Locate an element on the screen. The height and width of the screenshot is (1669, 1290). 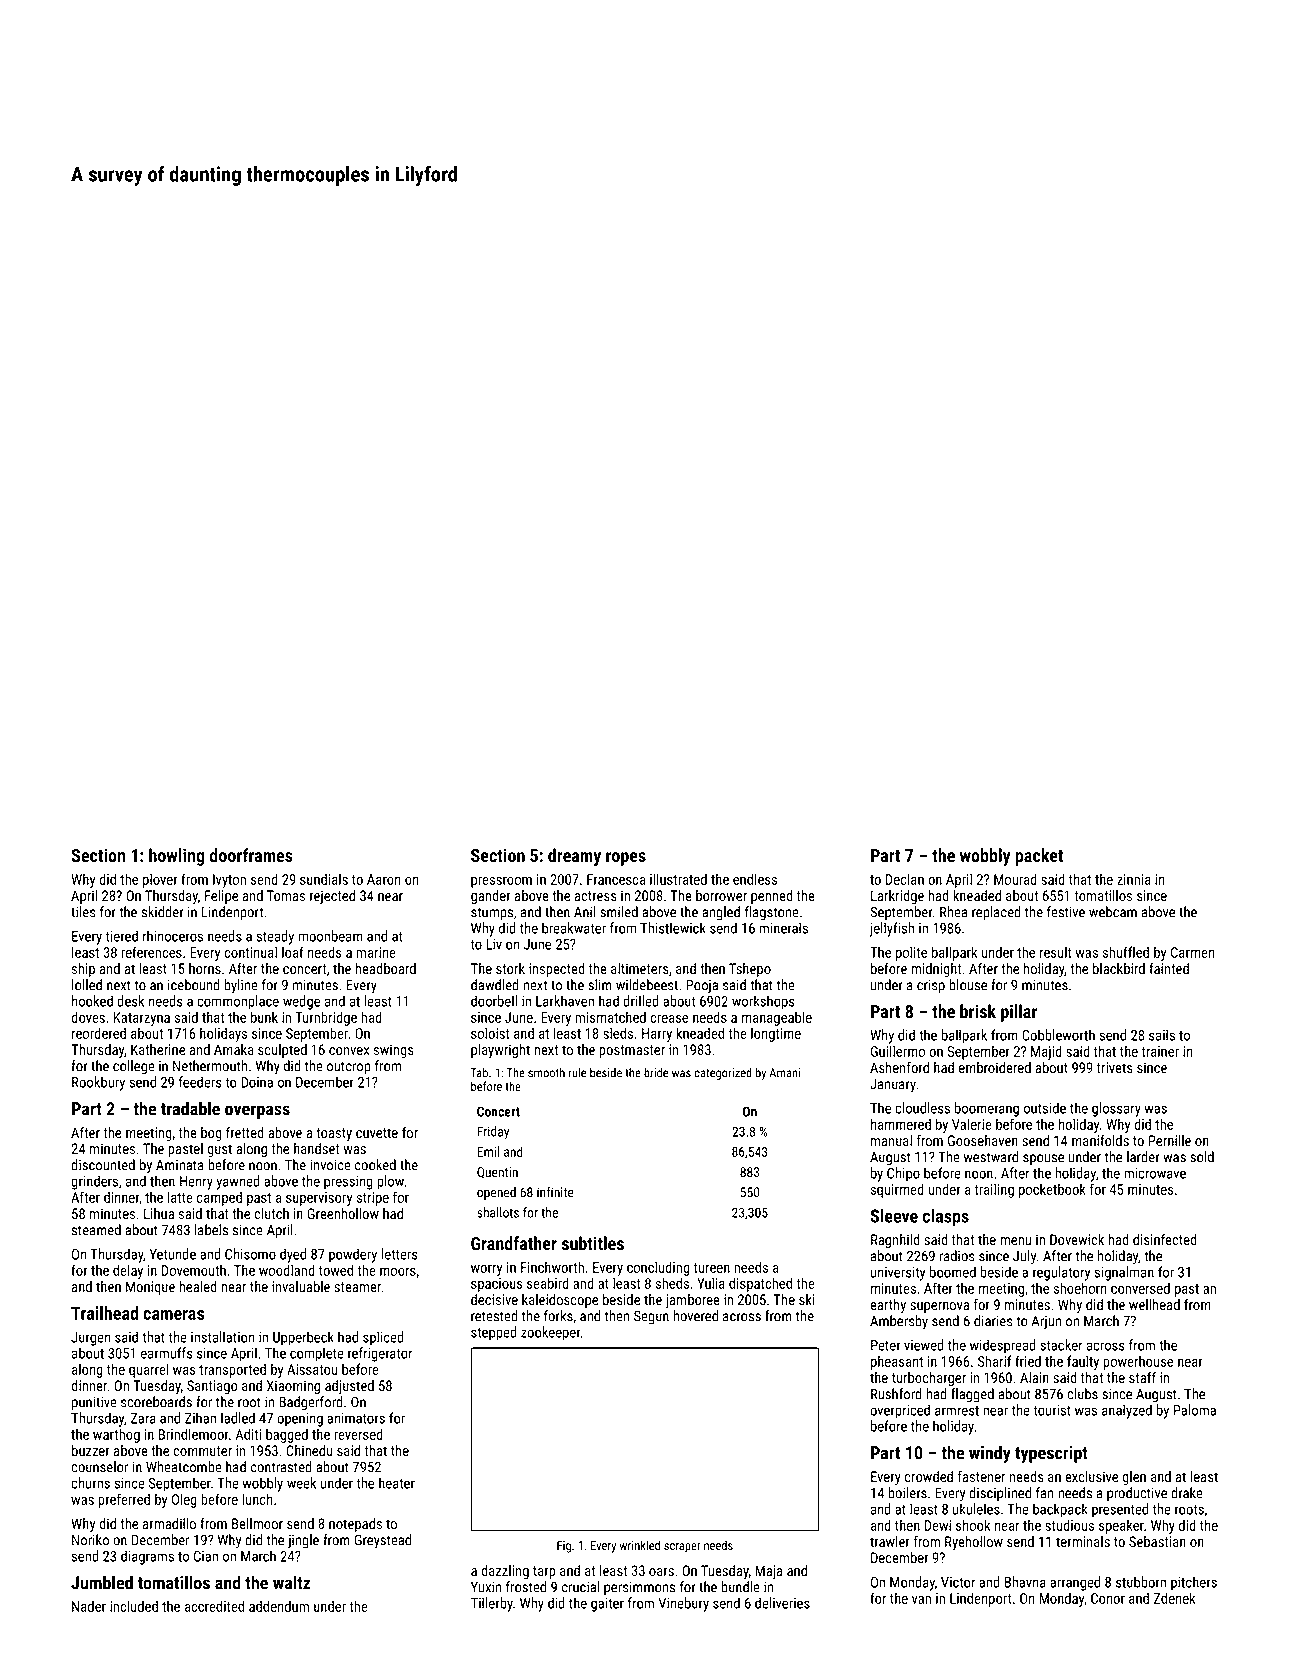
waltz is located at coordinates (292, 1582).
